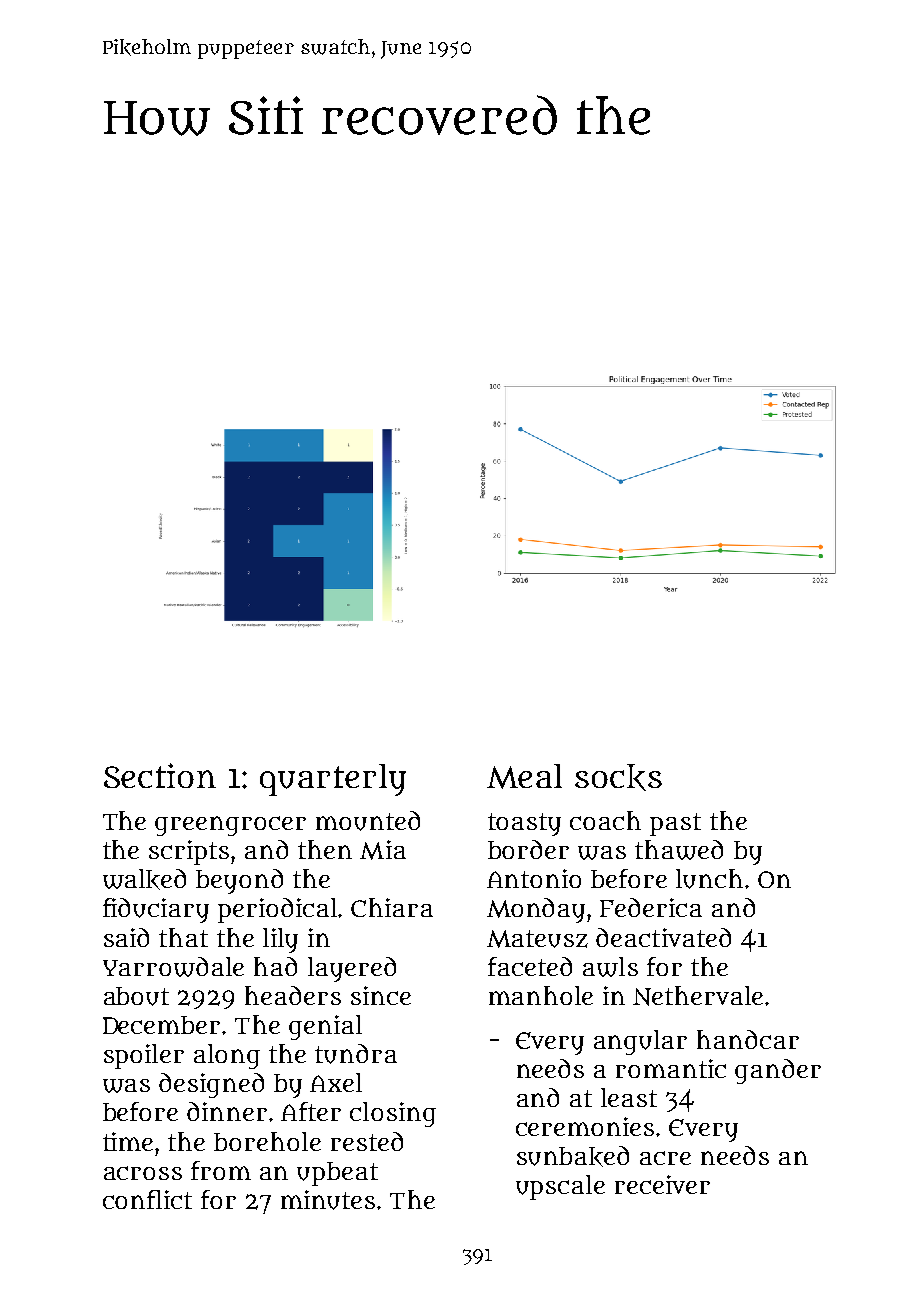 The height and width of the document is (1314, 924). I want to click on socks, so click(618, 777).
